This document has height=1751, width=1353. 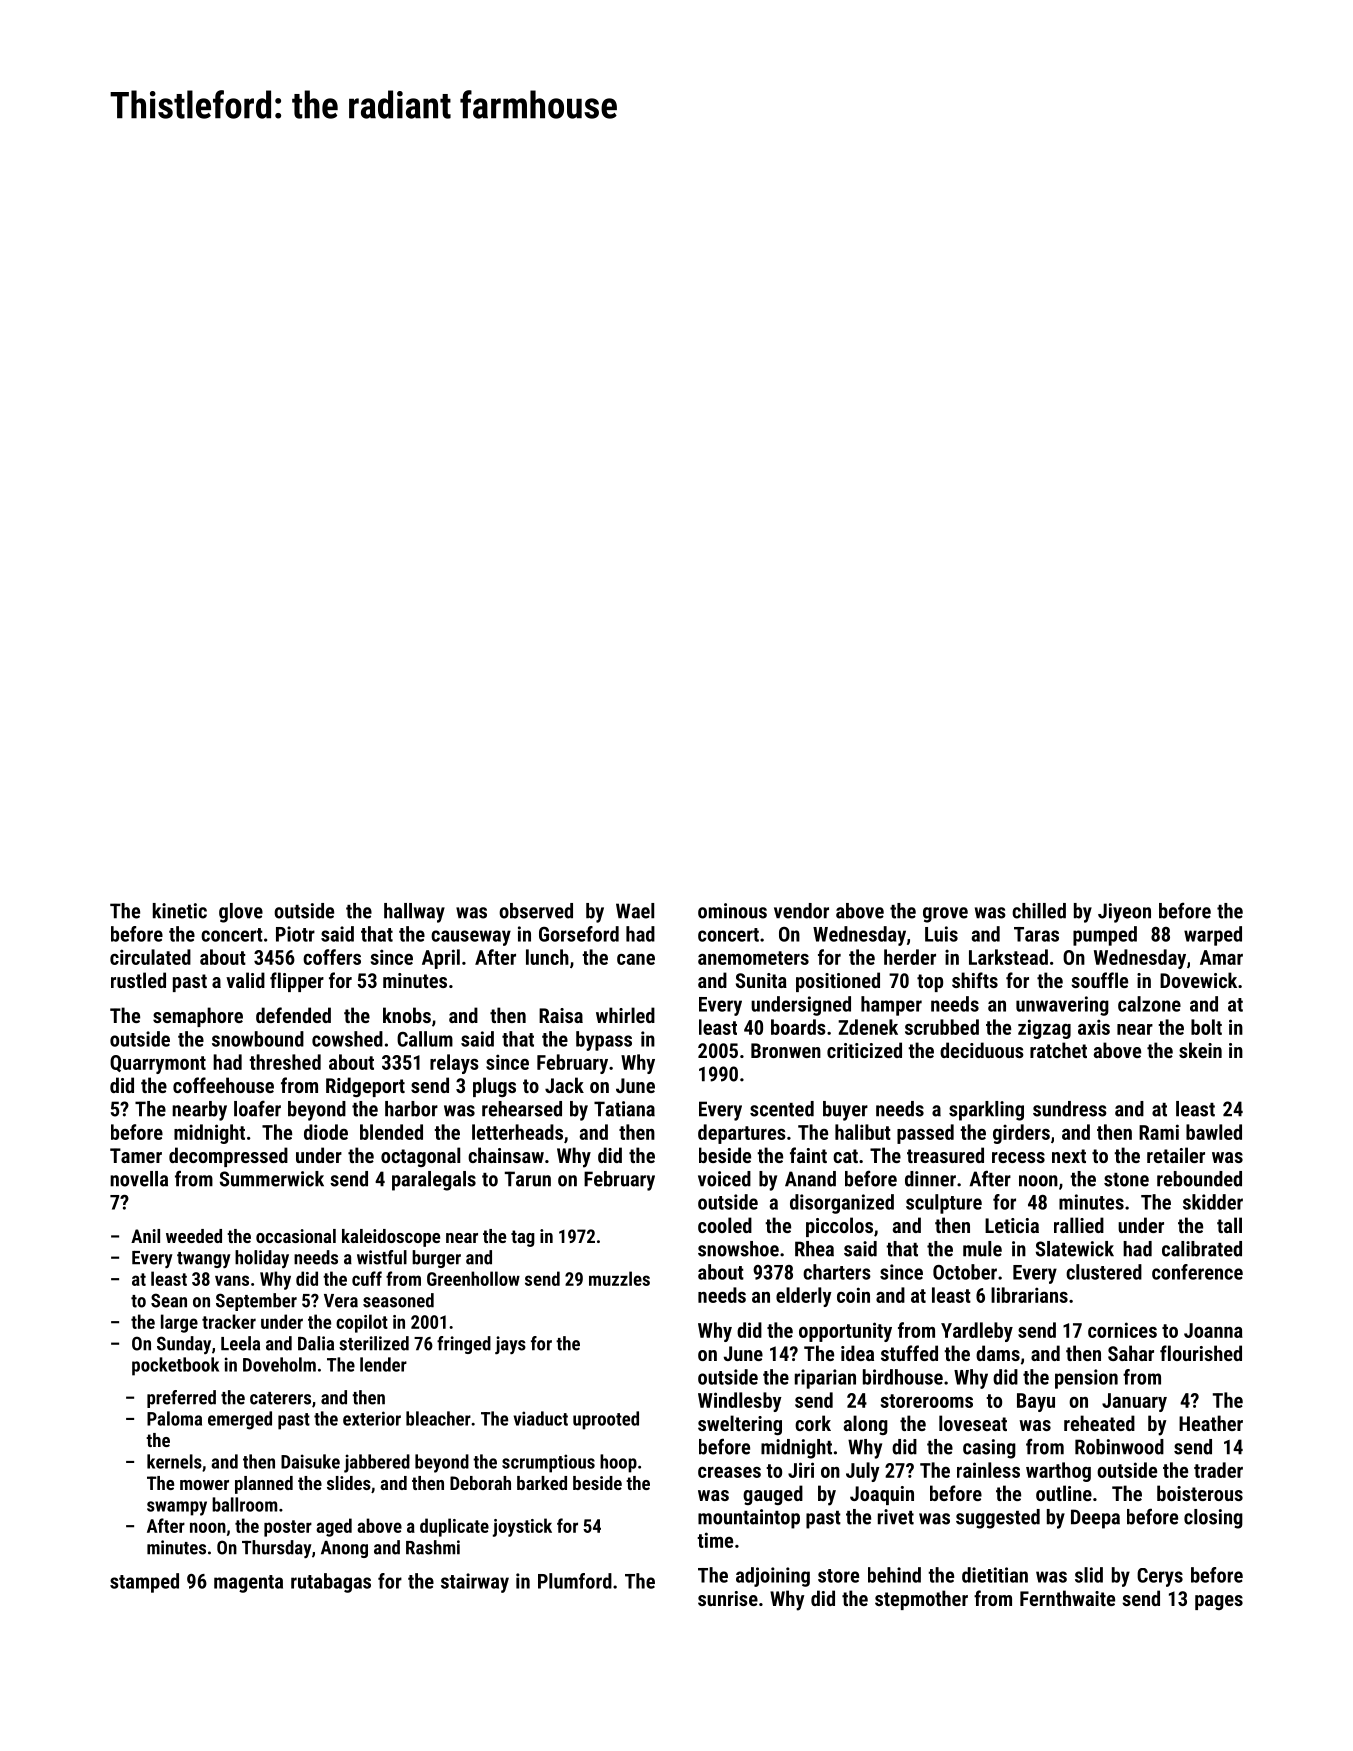 I want to click on diode, so click(x=326, y=1132).
